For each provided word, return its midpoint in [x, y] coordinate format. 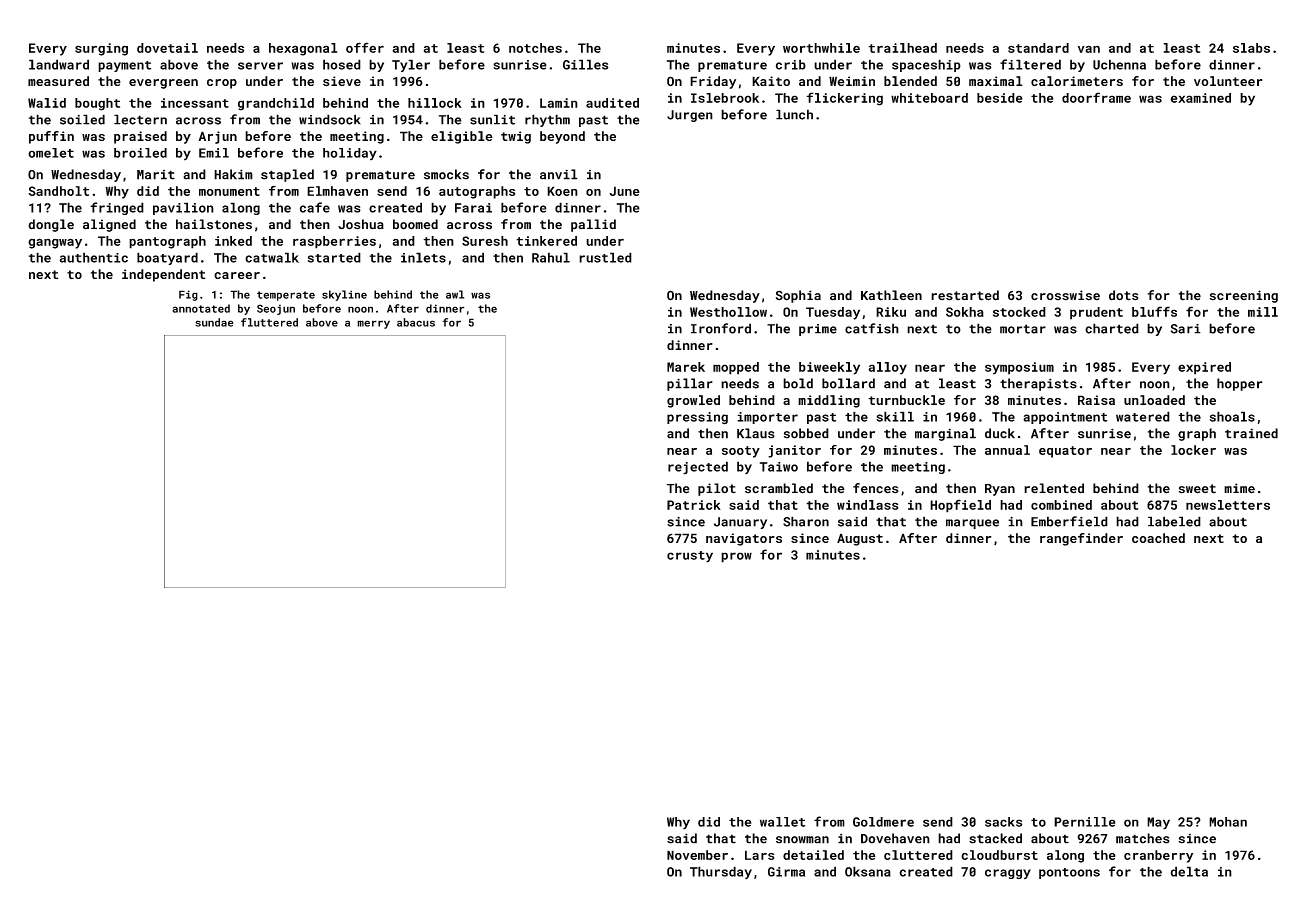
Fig [188, 295]
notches [535, 48]
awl [455, 294]
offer [365, 47]
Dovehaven [895, 838]
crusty [690, 557]
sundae [214, 322]
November [697, 855]
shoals [1232, 416]
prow [736, 557]
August [860, 539]
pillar [690, 384]
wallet [782, 822]
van [1089, 49]
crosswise [1065, 295]
